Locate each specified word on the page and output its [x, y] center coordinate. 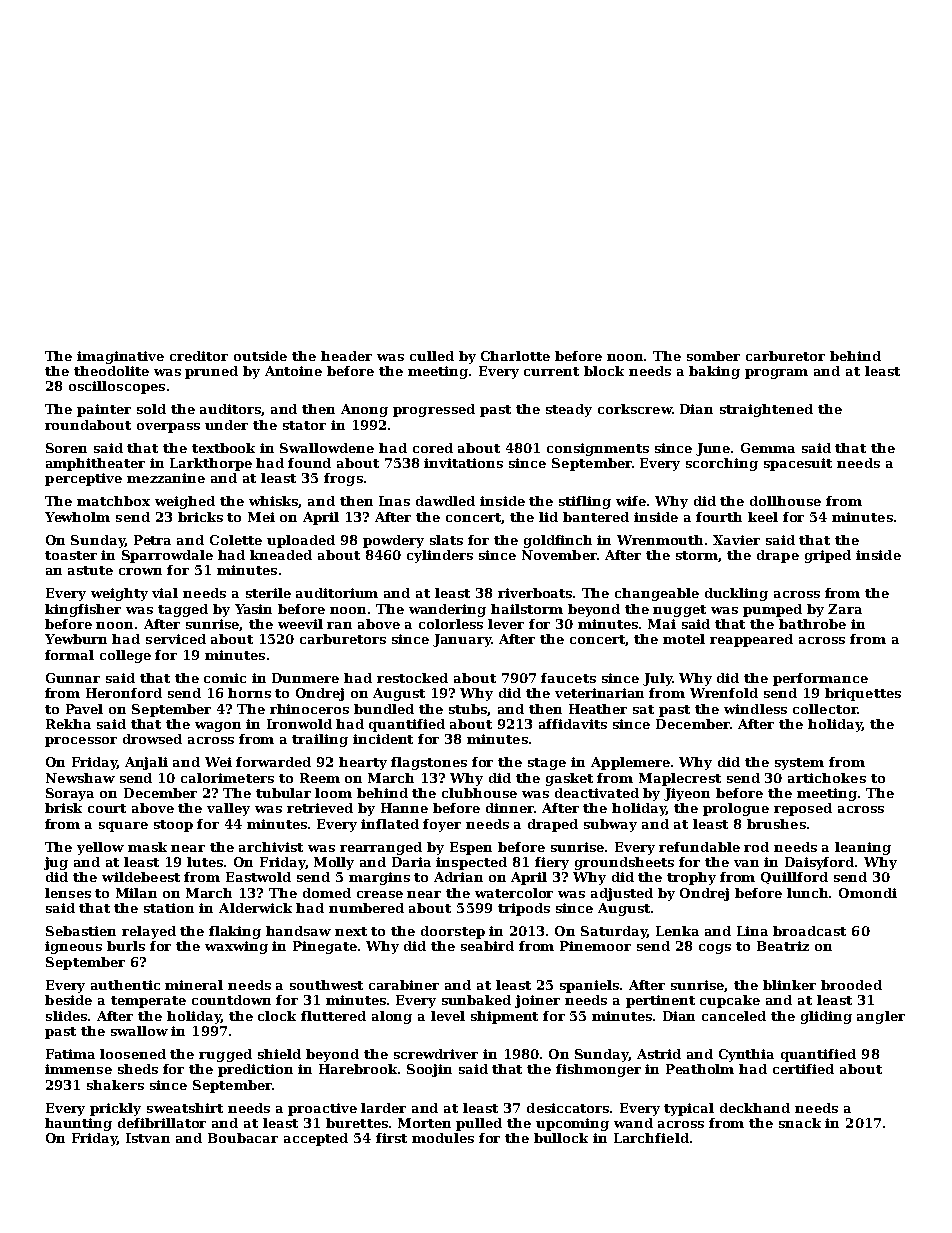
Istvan [148, 1138]
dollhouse [785, 501]
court [107, 808]
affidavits [573, 724]
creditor [199, 356]
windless [755, 709]
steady [569, 410]
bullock [561, 1138]
